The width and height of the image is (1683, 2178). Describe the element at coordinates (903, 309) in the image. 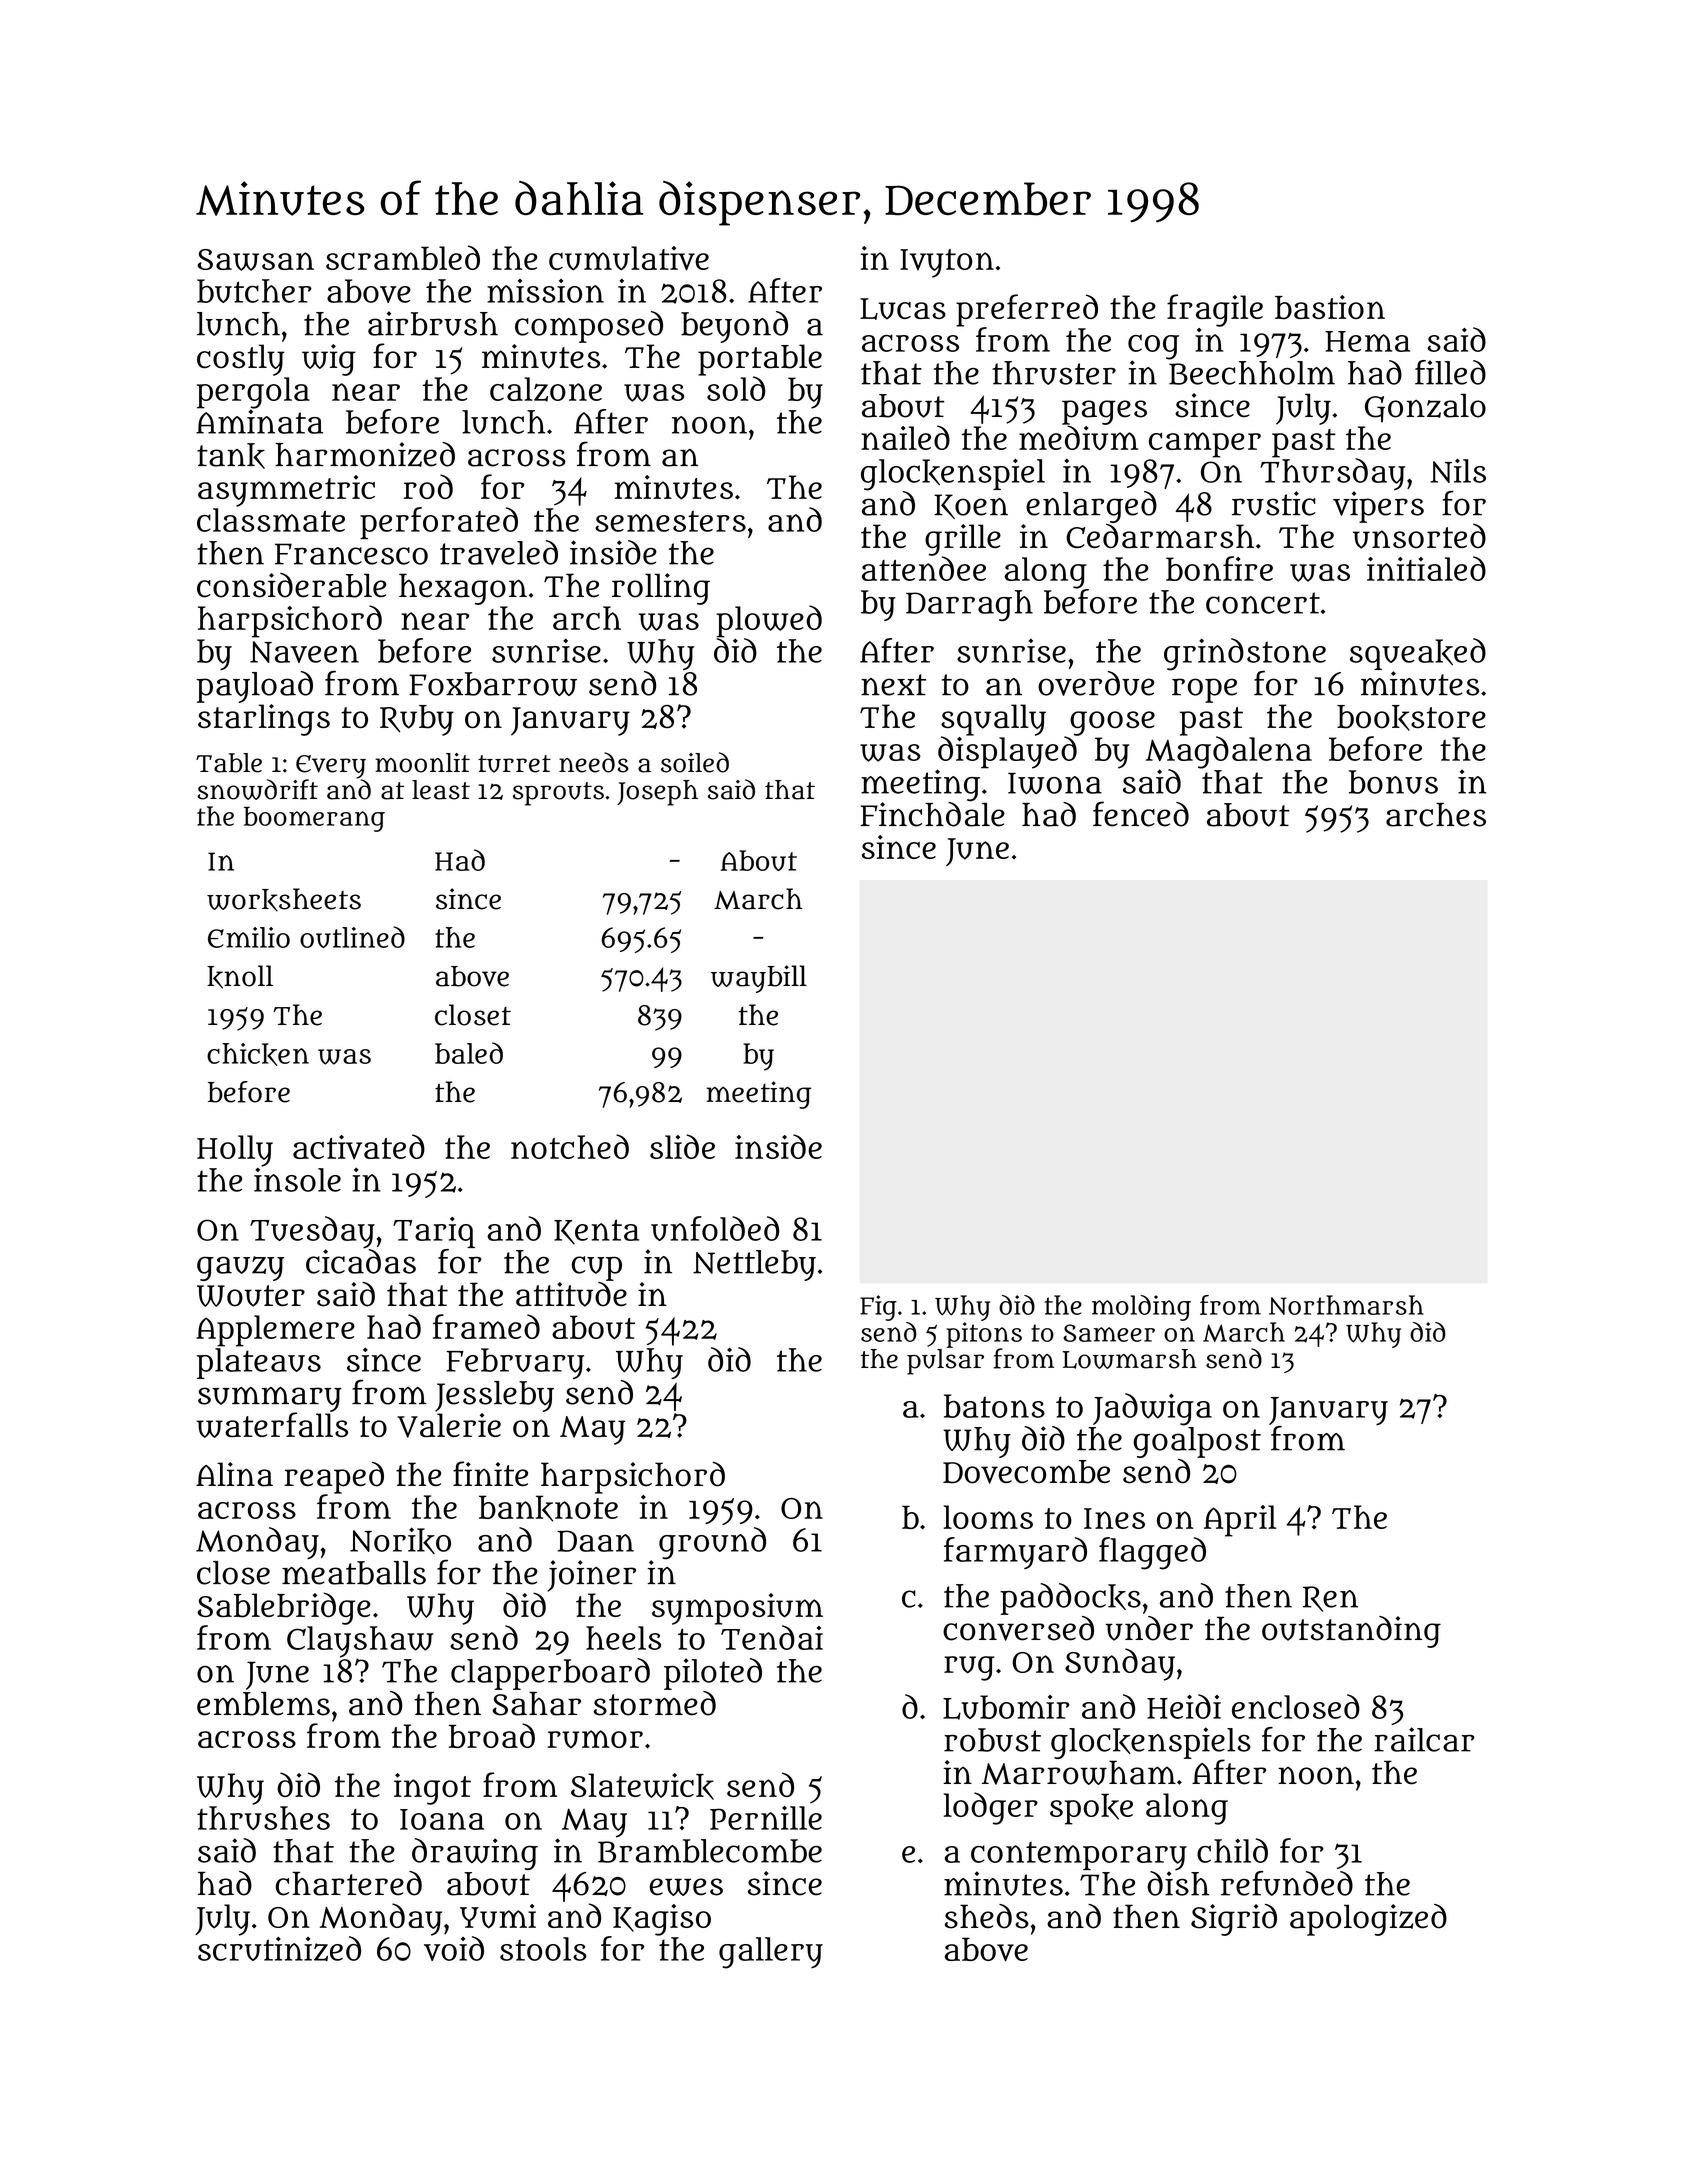

I see `Lucas` at that location.
